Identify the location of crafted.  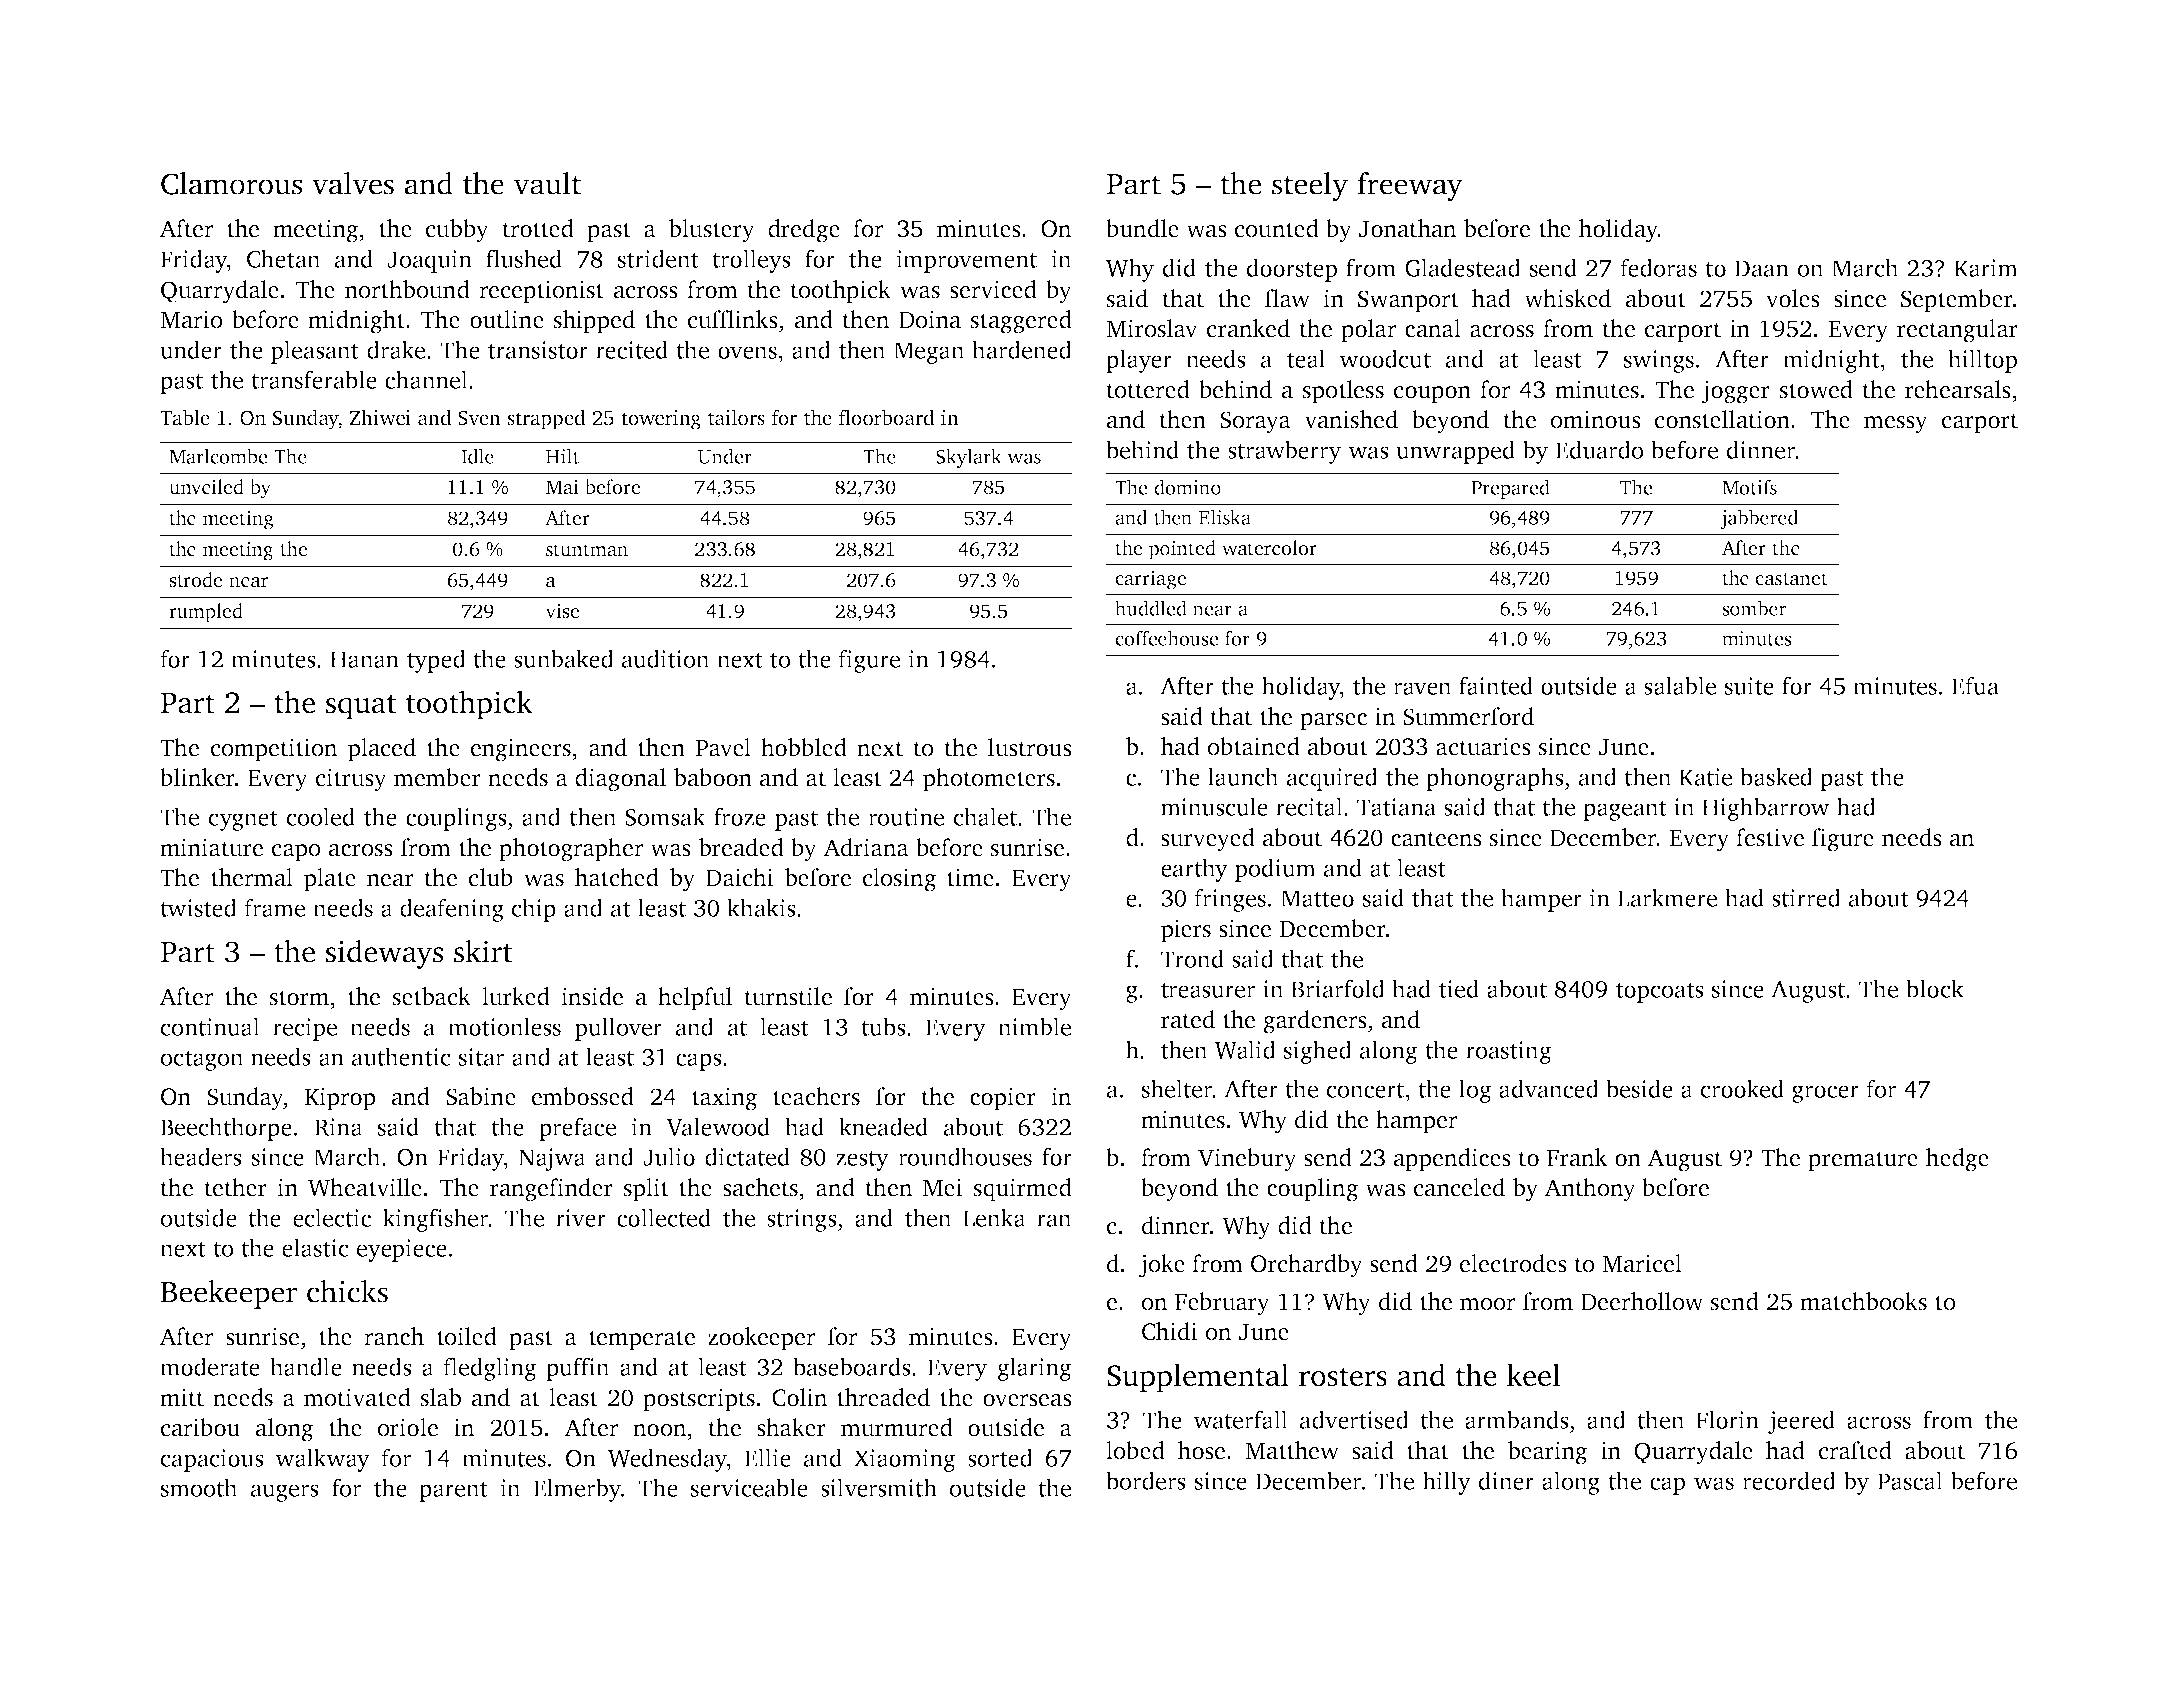
(1855, 1450).
